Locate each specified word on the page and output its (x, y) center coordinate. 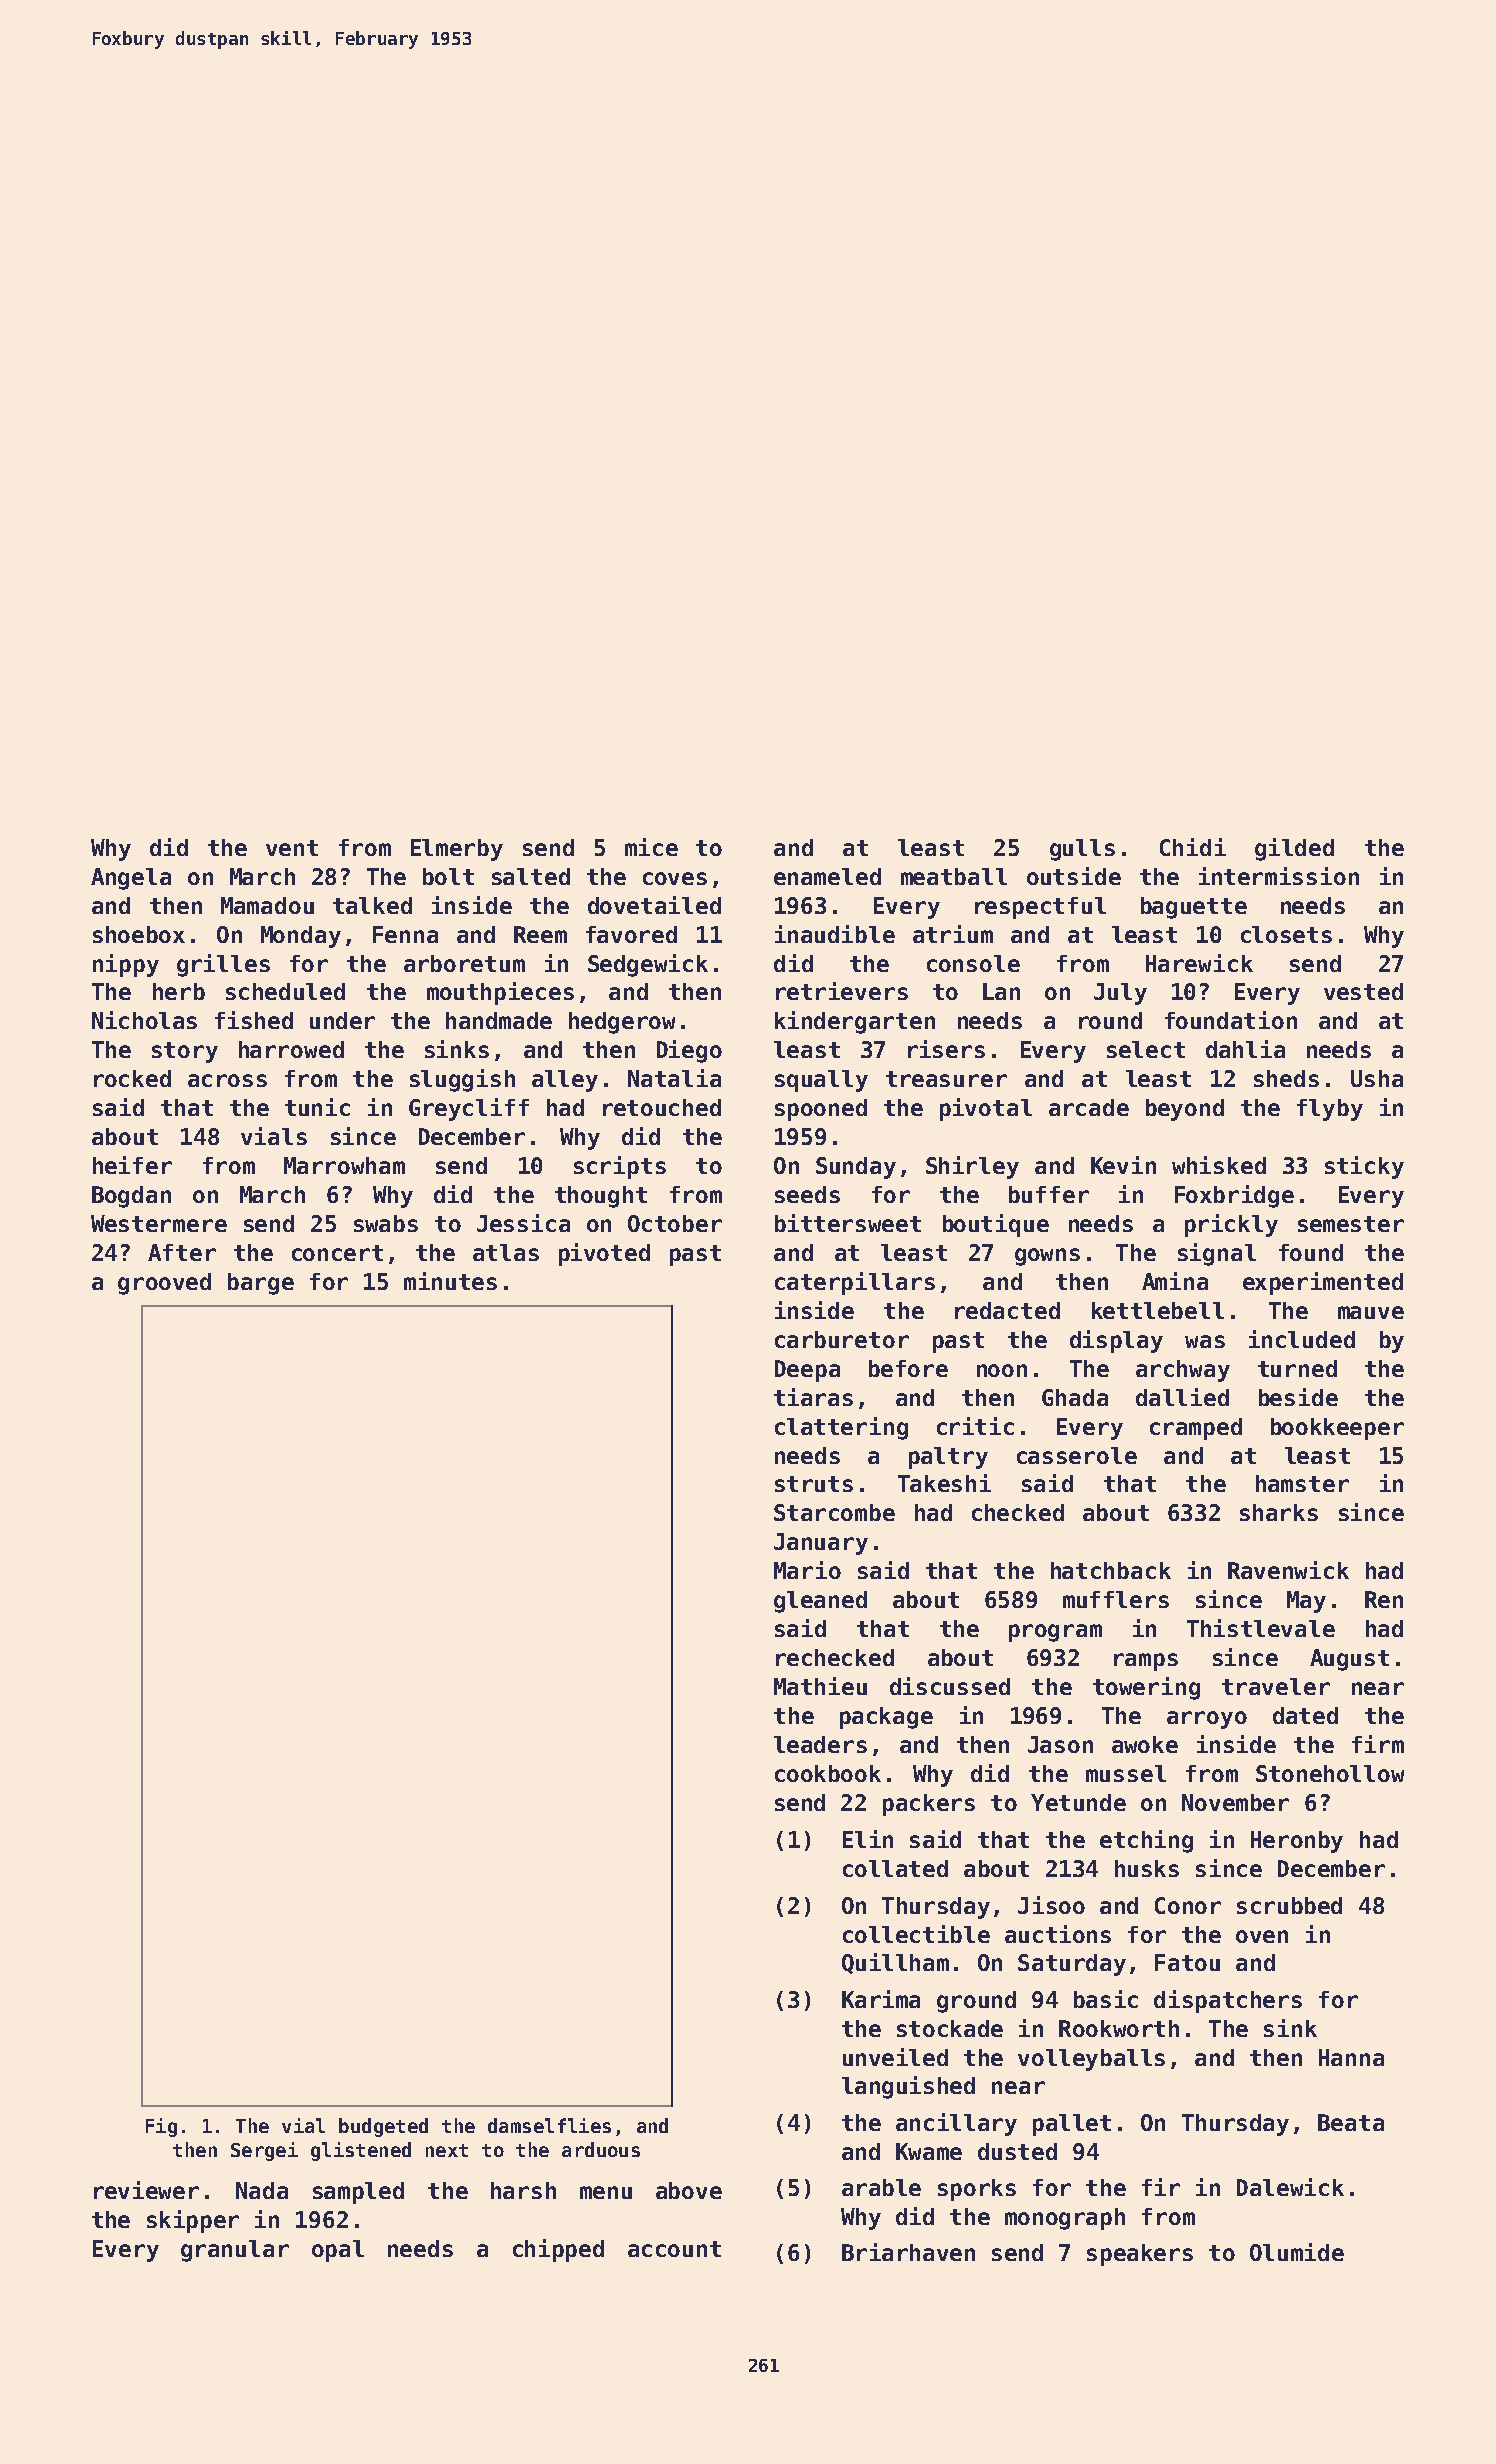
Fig (161, 2127)
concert (337, 1253)
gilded (1294, 849)
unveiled (895, 2057)
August (1349, 1660)
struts (814, 1484)
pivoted (604, 1254)
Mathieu (820, 1686)
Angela (131, 879)
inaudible (835, 934)
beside (1298, 1397)
